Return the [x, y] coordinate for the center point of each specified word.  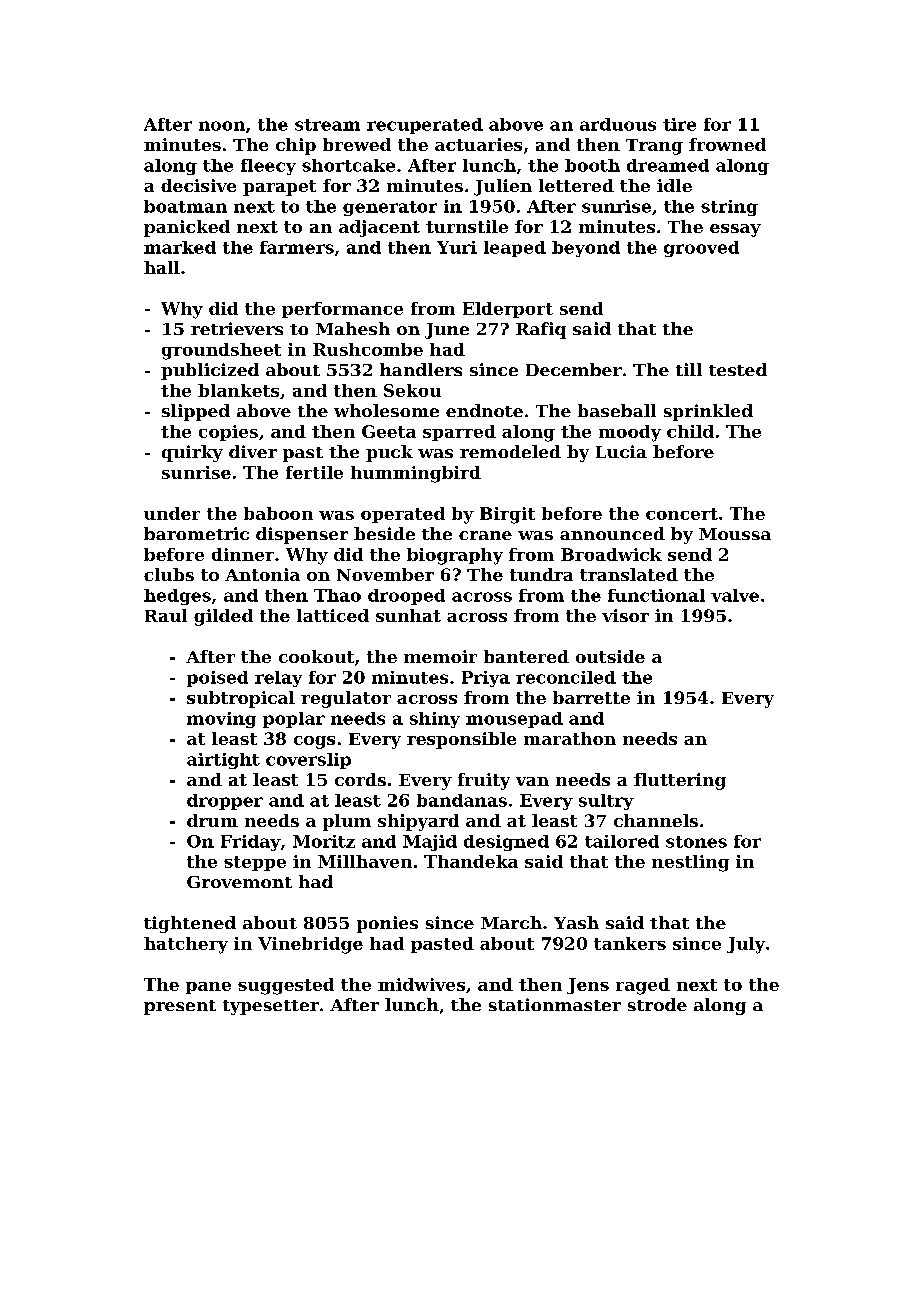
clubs [169, 574]
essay [735, 230]
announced [612, 533]
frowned [727, 144]
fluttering [680, 781]
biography [455, 556]
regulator [346, 699]
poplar [294, 720]
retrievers [237, 328]
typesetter [271, 1007]
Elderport [508, 310]
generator [390, 208]
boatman [185, 206]
